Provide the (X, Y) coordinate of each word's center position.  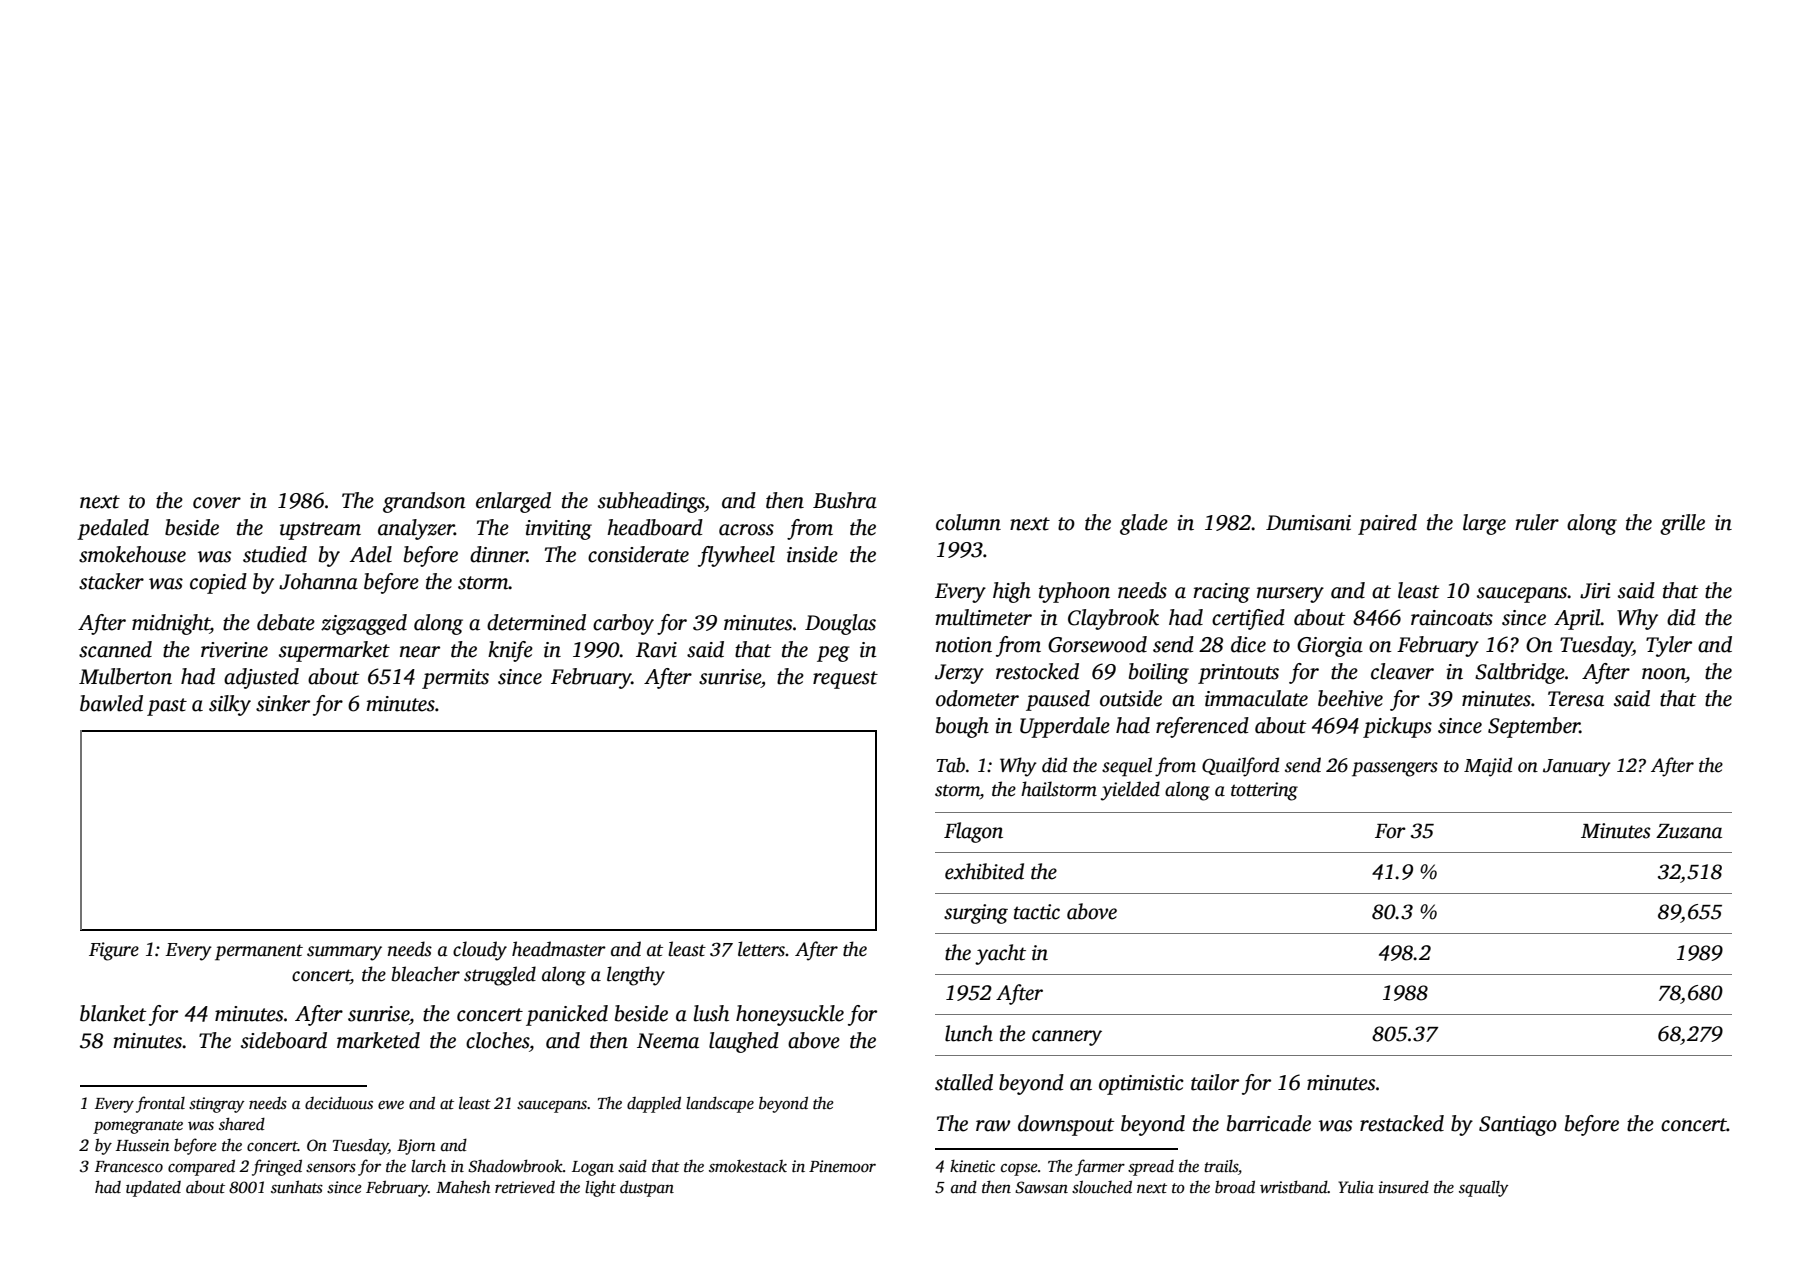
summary (344, 953)
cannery (1067, 1038)
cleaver (1402, 671)
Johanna (318, 581)
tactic (1037, 912)
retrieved (525, 1187)
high (1012, 592)
